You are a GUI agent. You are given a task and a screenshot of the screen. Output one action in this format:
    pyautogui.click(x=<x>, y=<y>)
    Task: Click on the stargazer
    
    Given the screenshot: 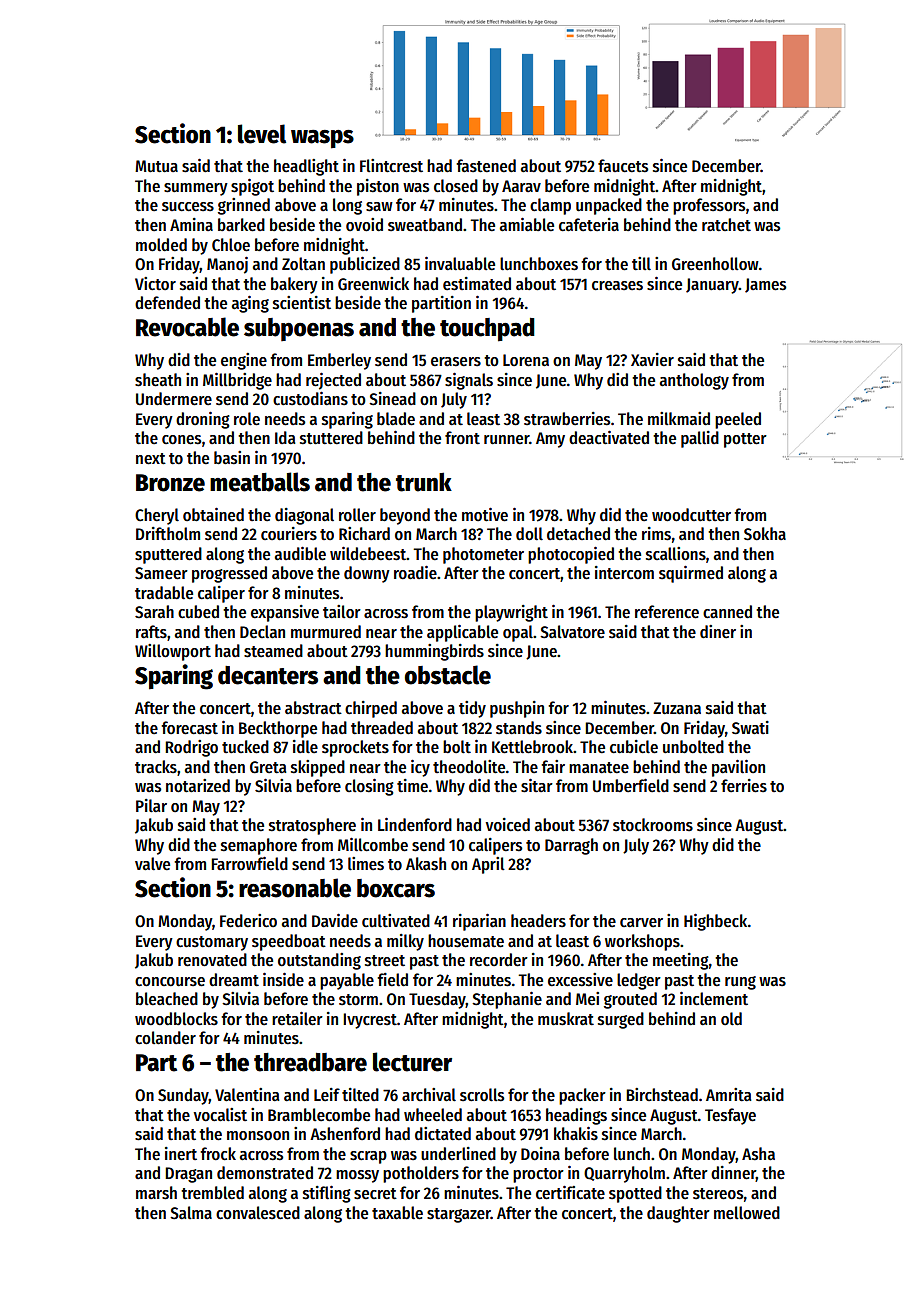 What is the action you would take?
    pyautogui.click(x=459, y=1215)
